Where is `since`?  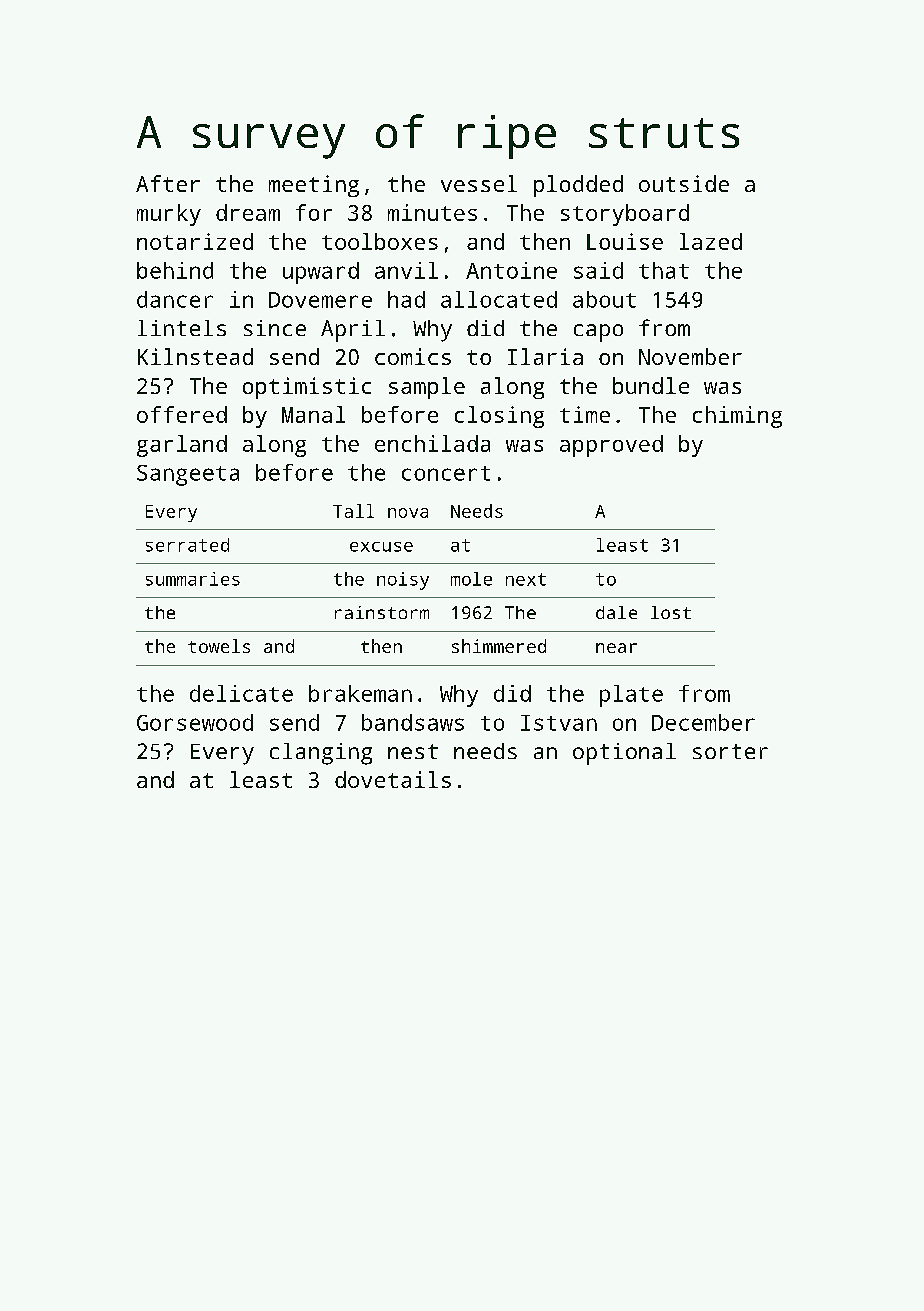
since is located at coordinates (275, 328).
